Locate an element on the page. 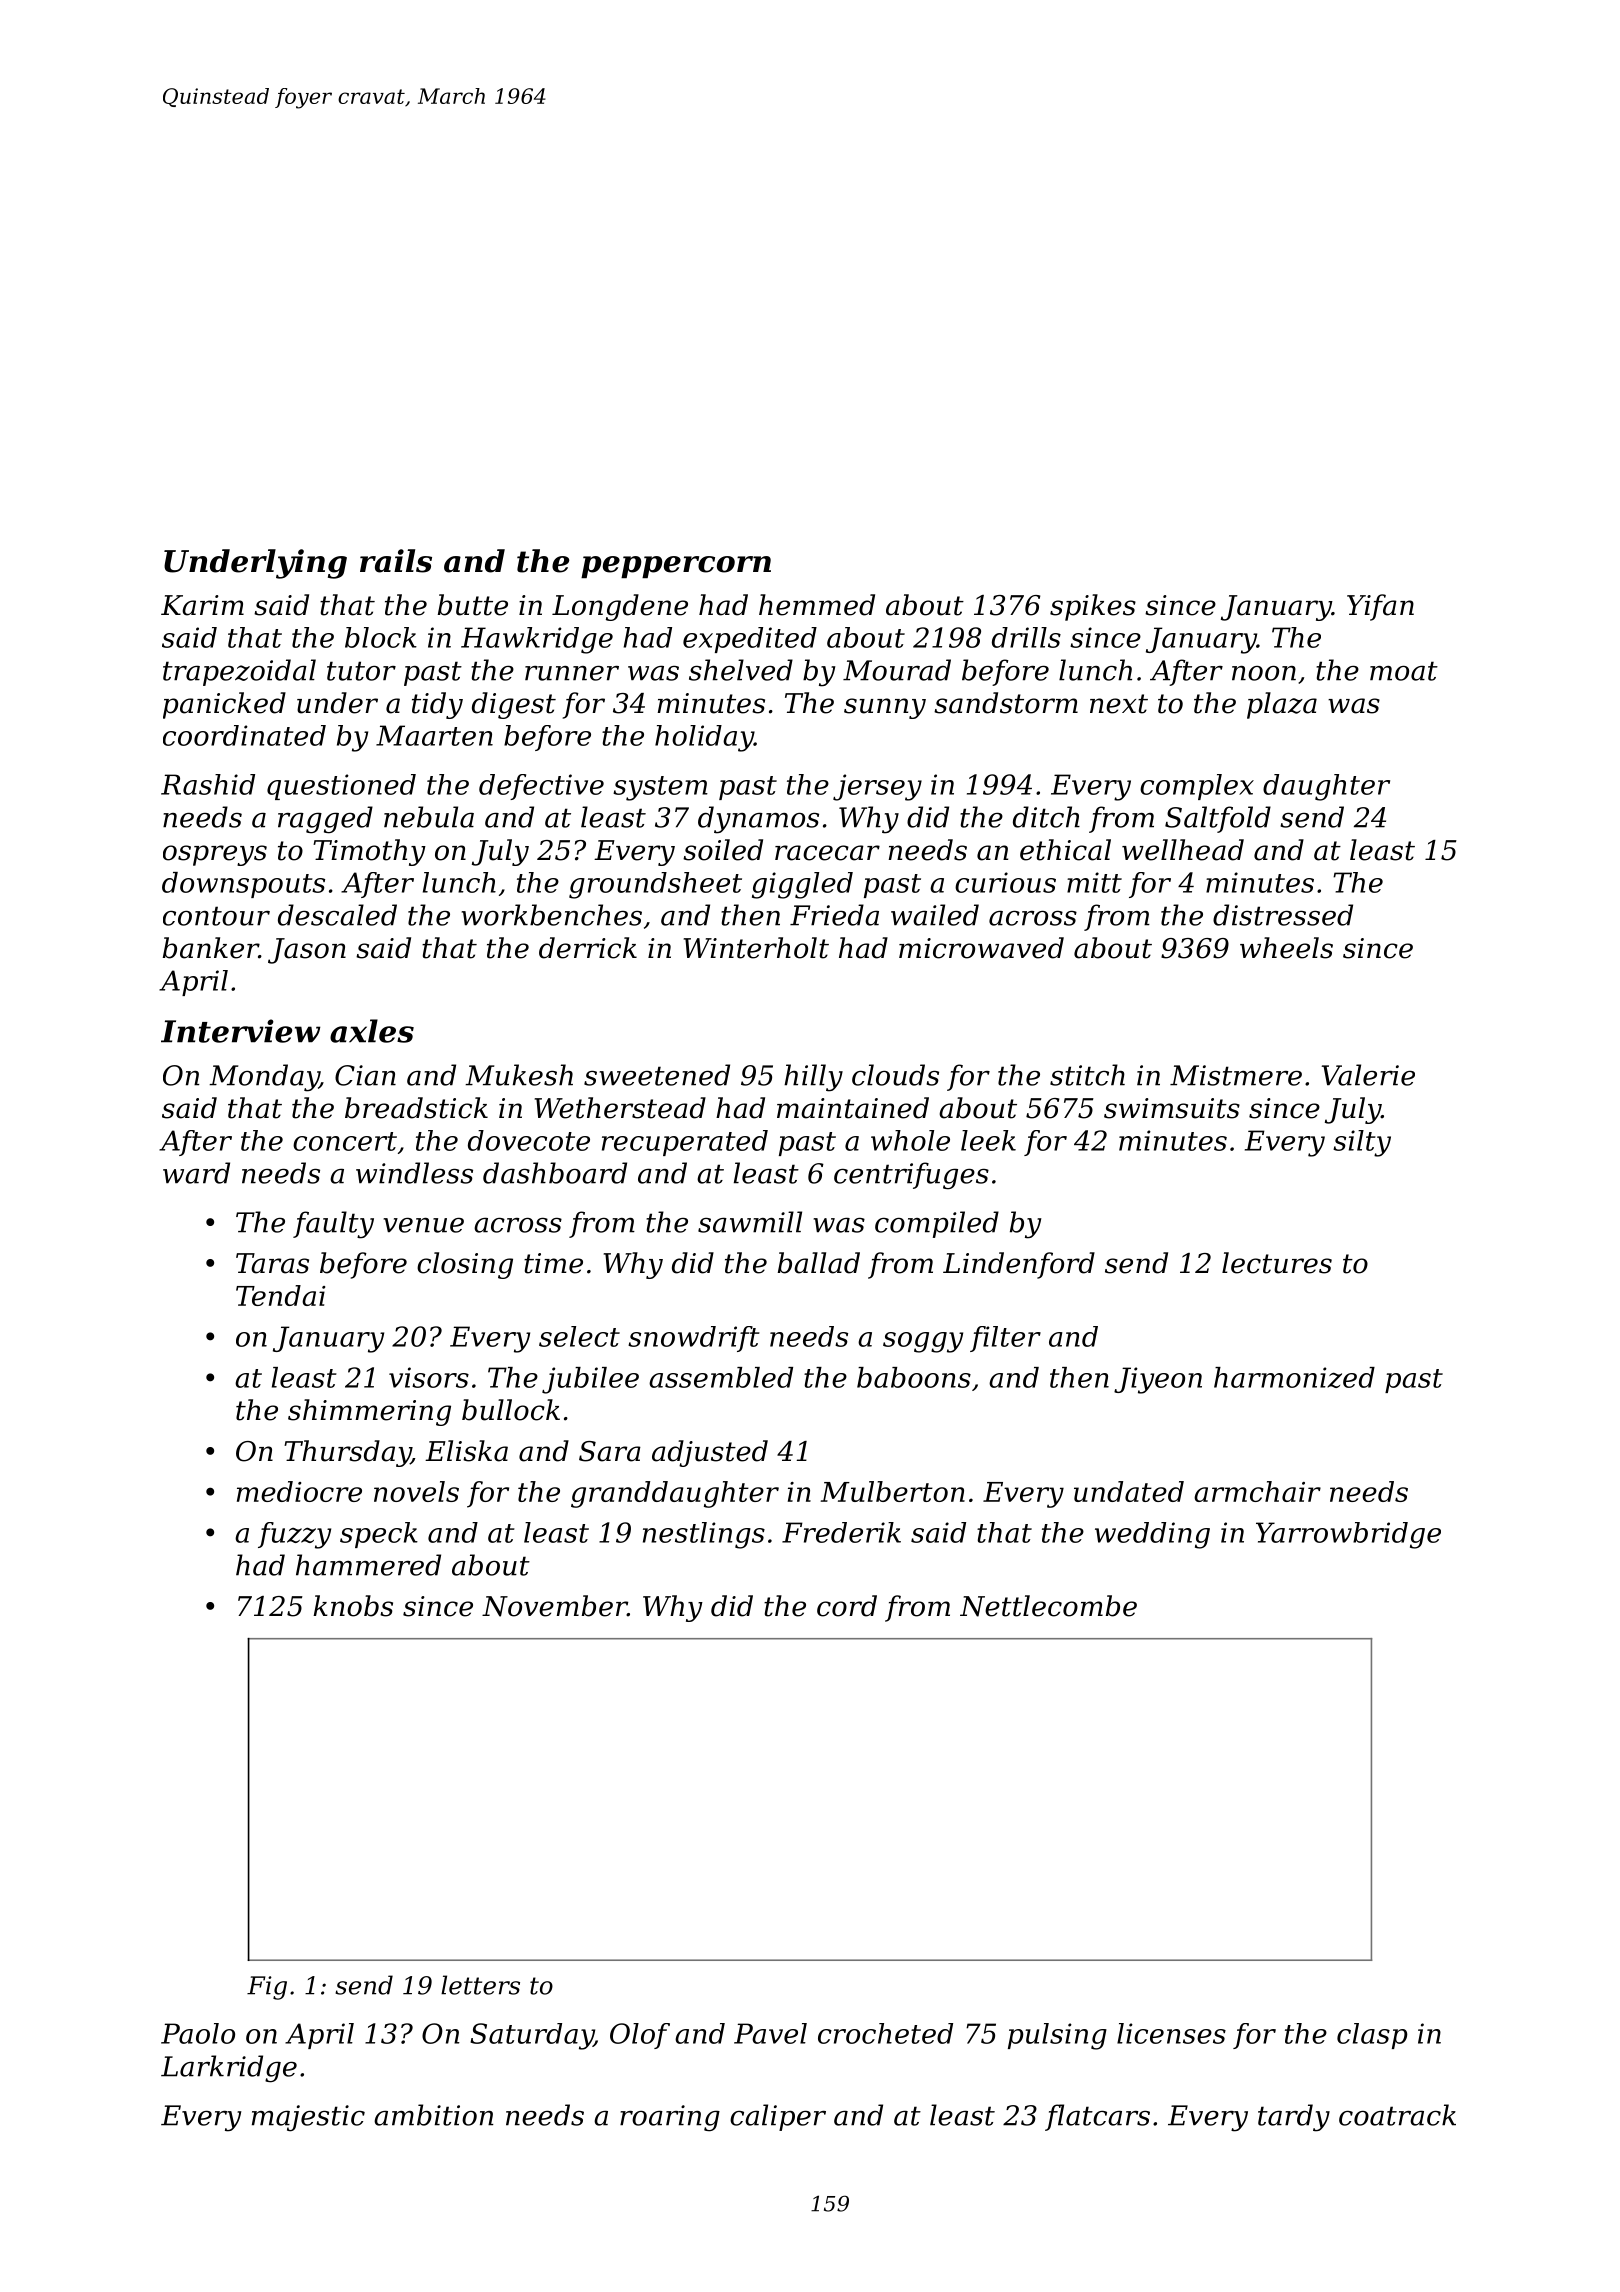 This document has width=1620, height=2292. lectures is located at coordinates (1277, 1263).
